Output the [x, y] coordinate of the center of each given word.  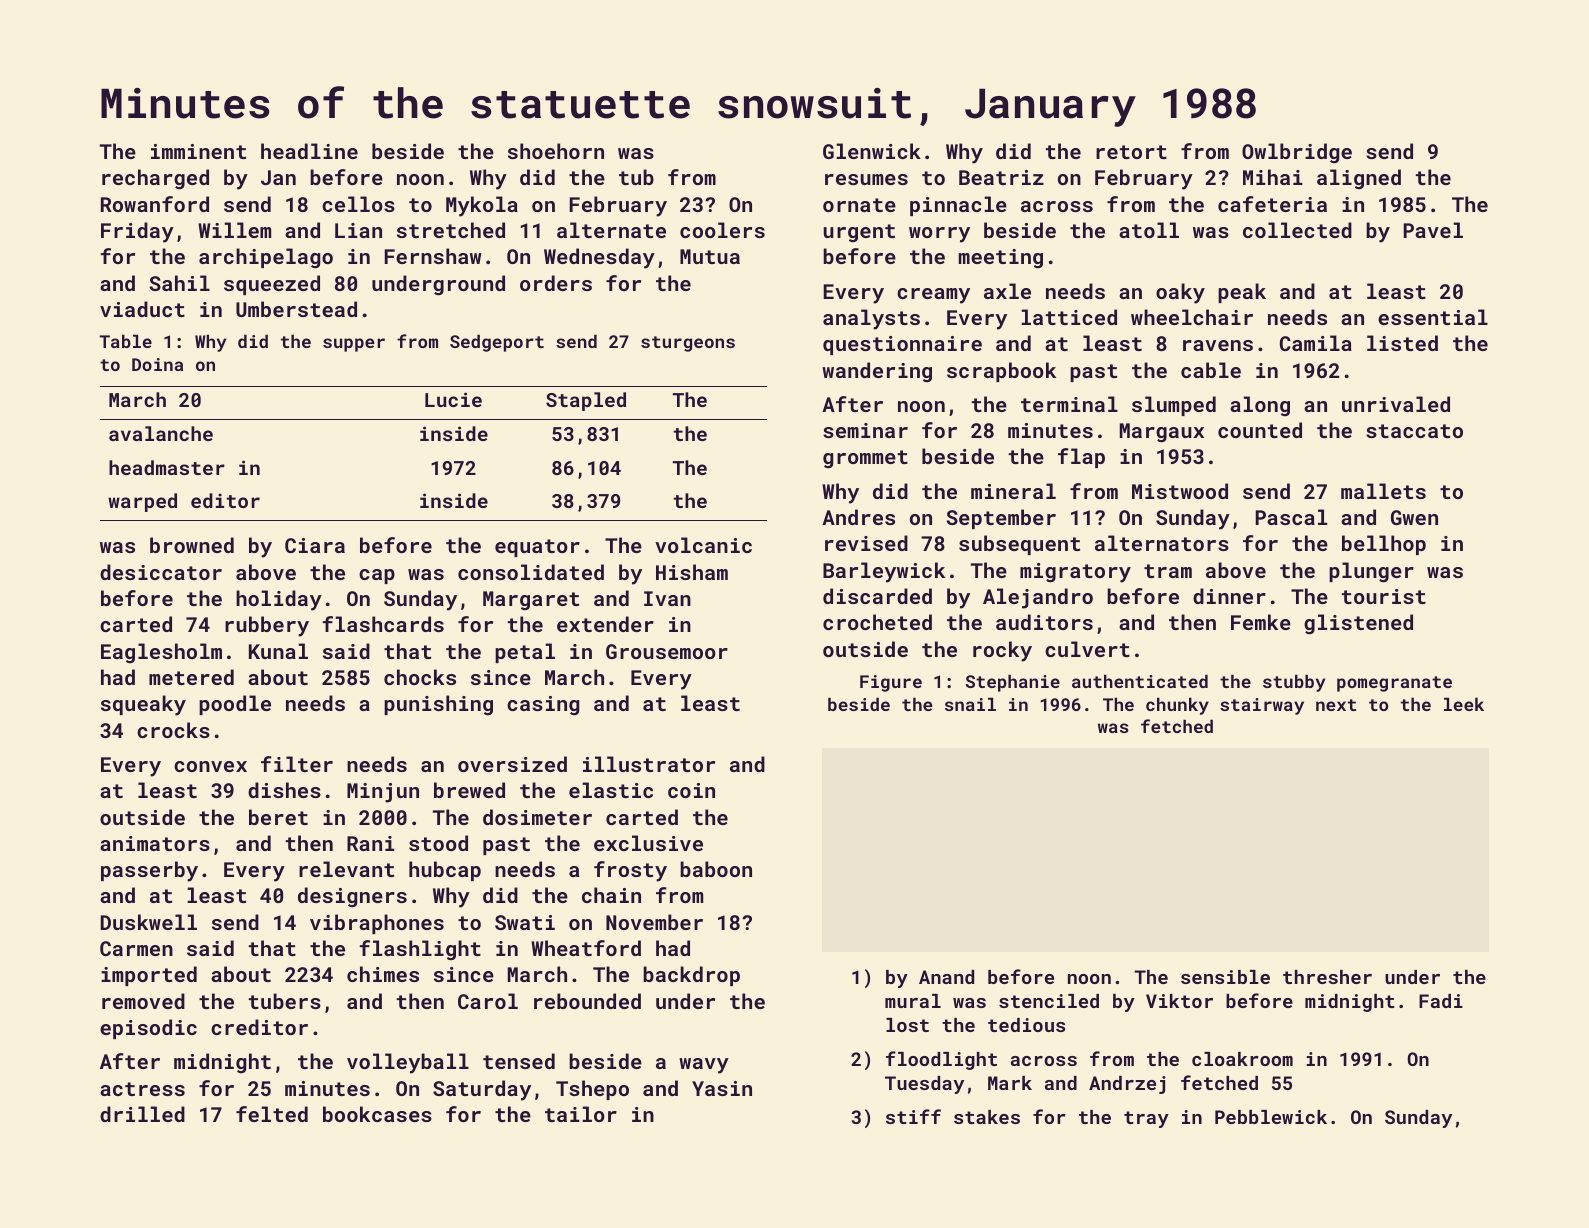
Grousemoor [667, 651]
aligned [1359, 179]
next [1336, 705]
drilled [142, 1114]
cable [1211, 370]
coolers [722, 230]
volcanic [703, 545]
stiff [913, 1116]
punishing [438, 705]
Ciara [315, 545]
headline [309, 151]
